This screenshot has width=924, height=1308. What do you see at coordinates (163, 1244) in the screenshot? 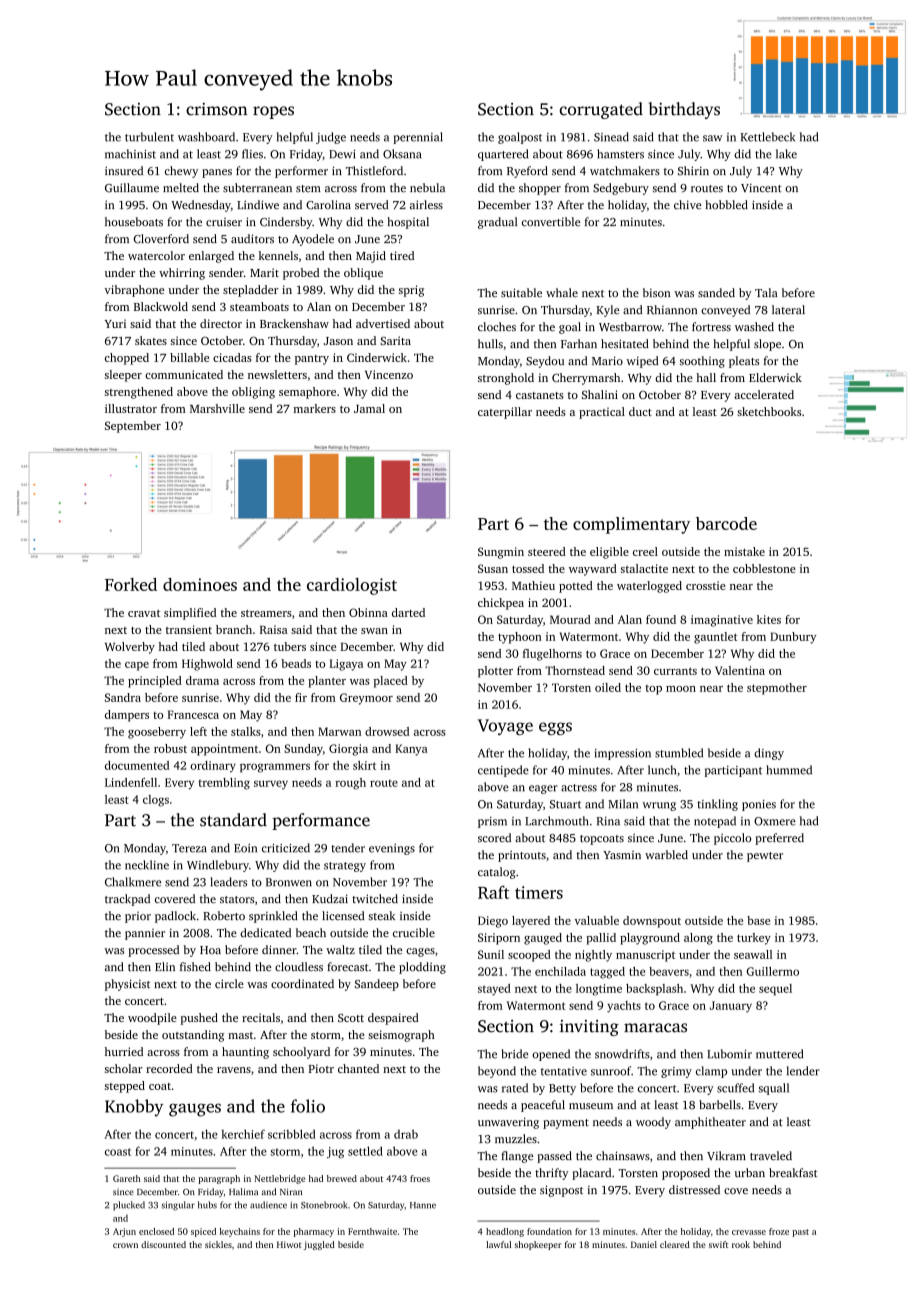
I see `discounted` at bounding box center [163, 1244].
